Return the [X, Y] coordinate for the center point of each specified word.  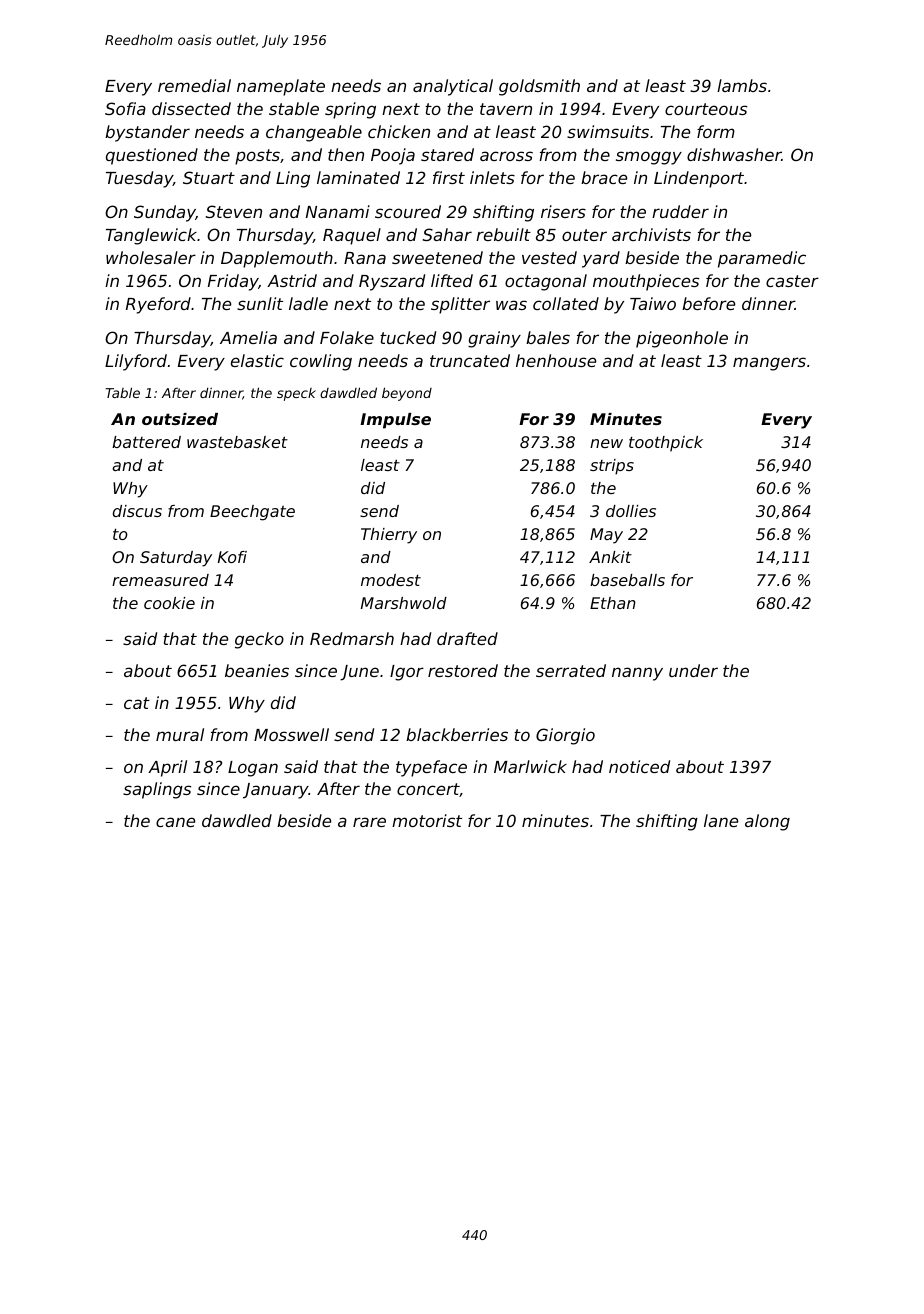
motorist [427, 820]
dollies [631, 511]
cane [175, 822]
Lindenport [699, 179]
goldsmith [539, 87]
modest [391, 580]
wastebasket [237, 442]
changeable [314, 133]
